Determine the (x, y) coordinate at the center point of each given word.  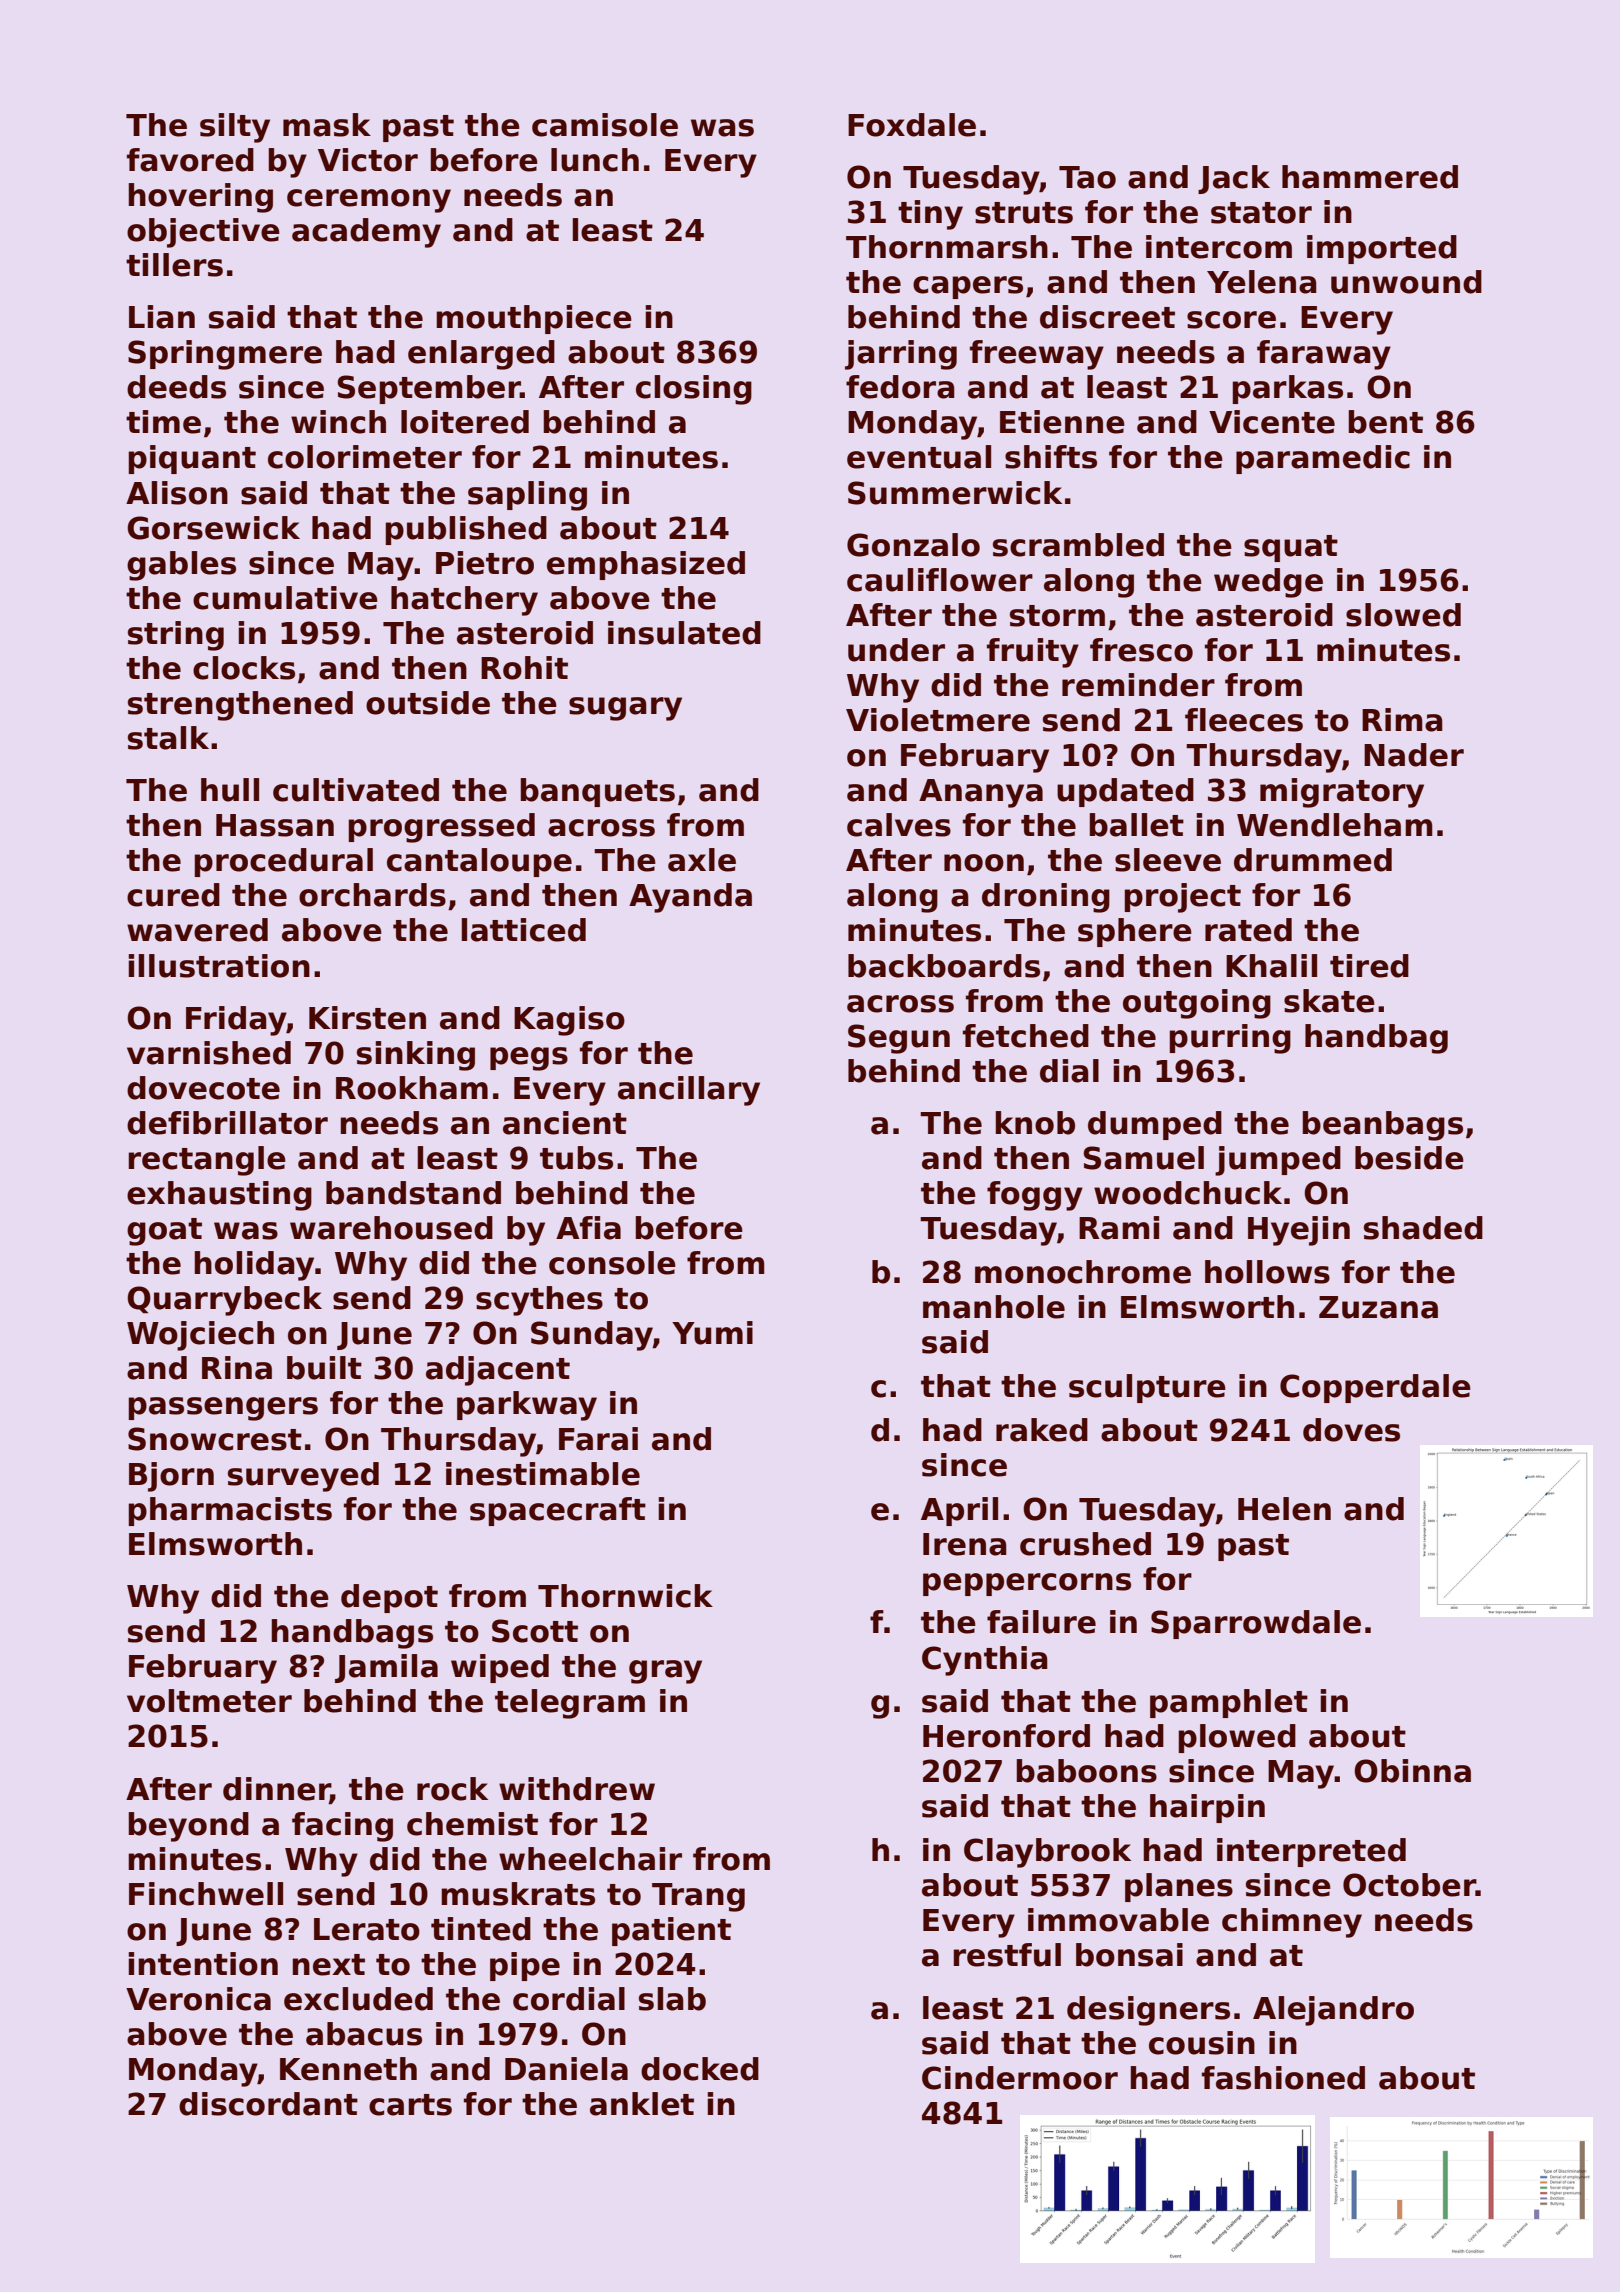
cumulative (285, 598)
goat (164, 1232)
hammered (1370, 177)
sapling (527, 496)
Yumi (712, 1333)
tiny (930, 215)
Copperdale (1375, 1388)
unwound (1406, 282)
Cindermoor (1020, 2078)
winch (338, 422)
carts (410, 2105)
